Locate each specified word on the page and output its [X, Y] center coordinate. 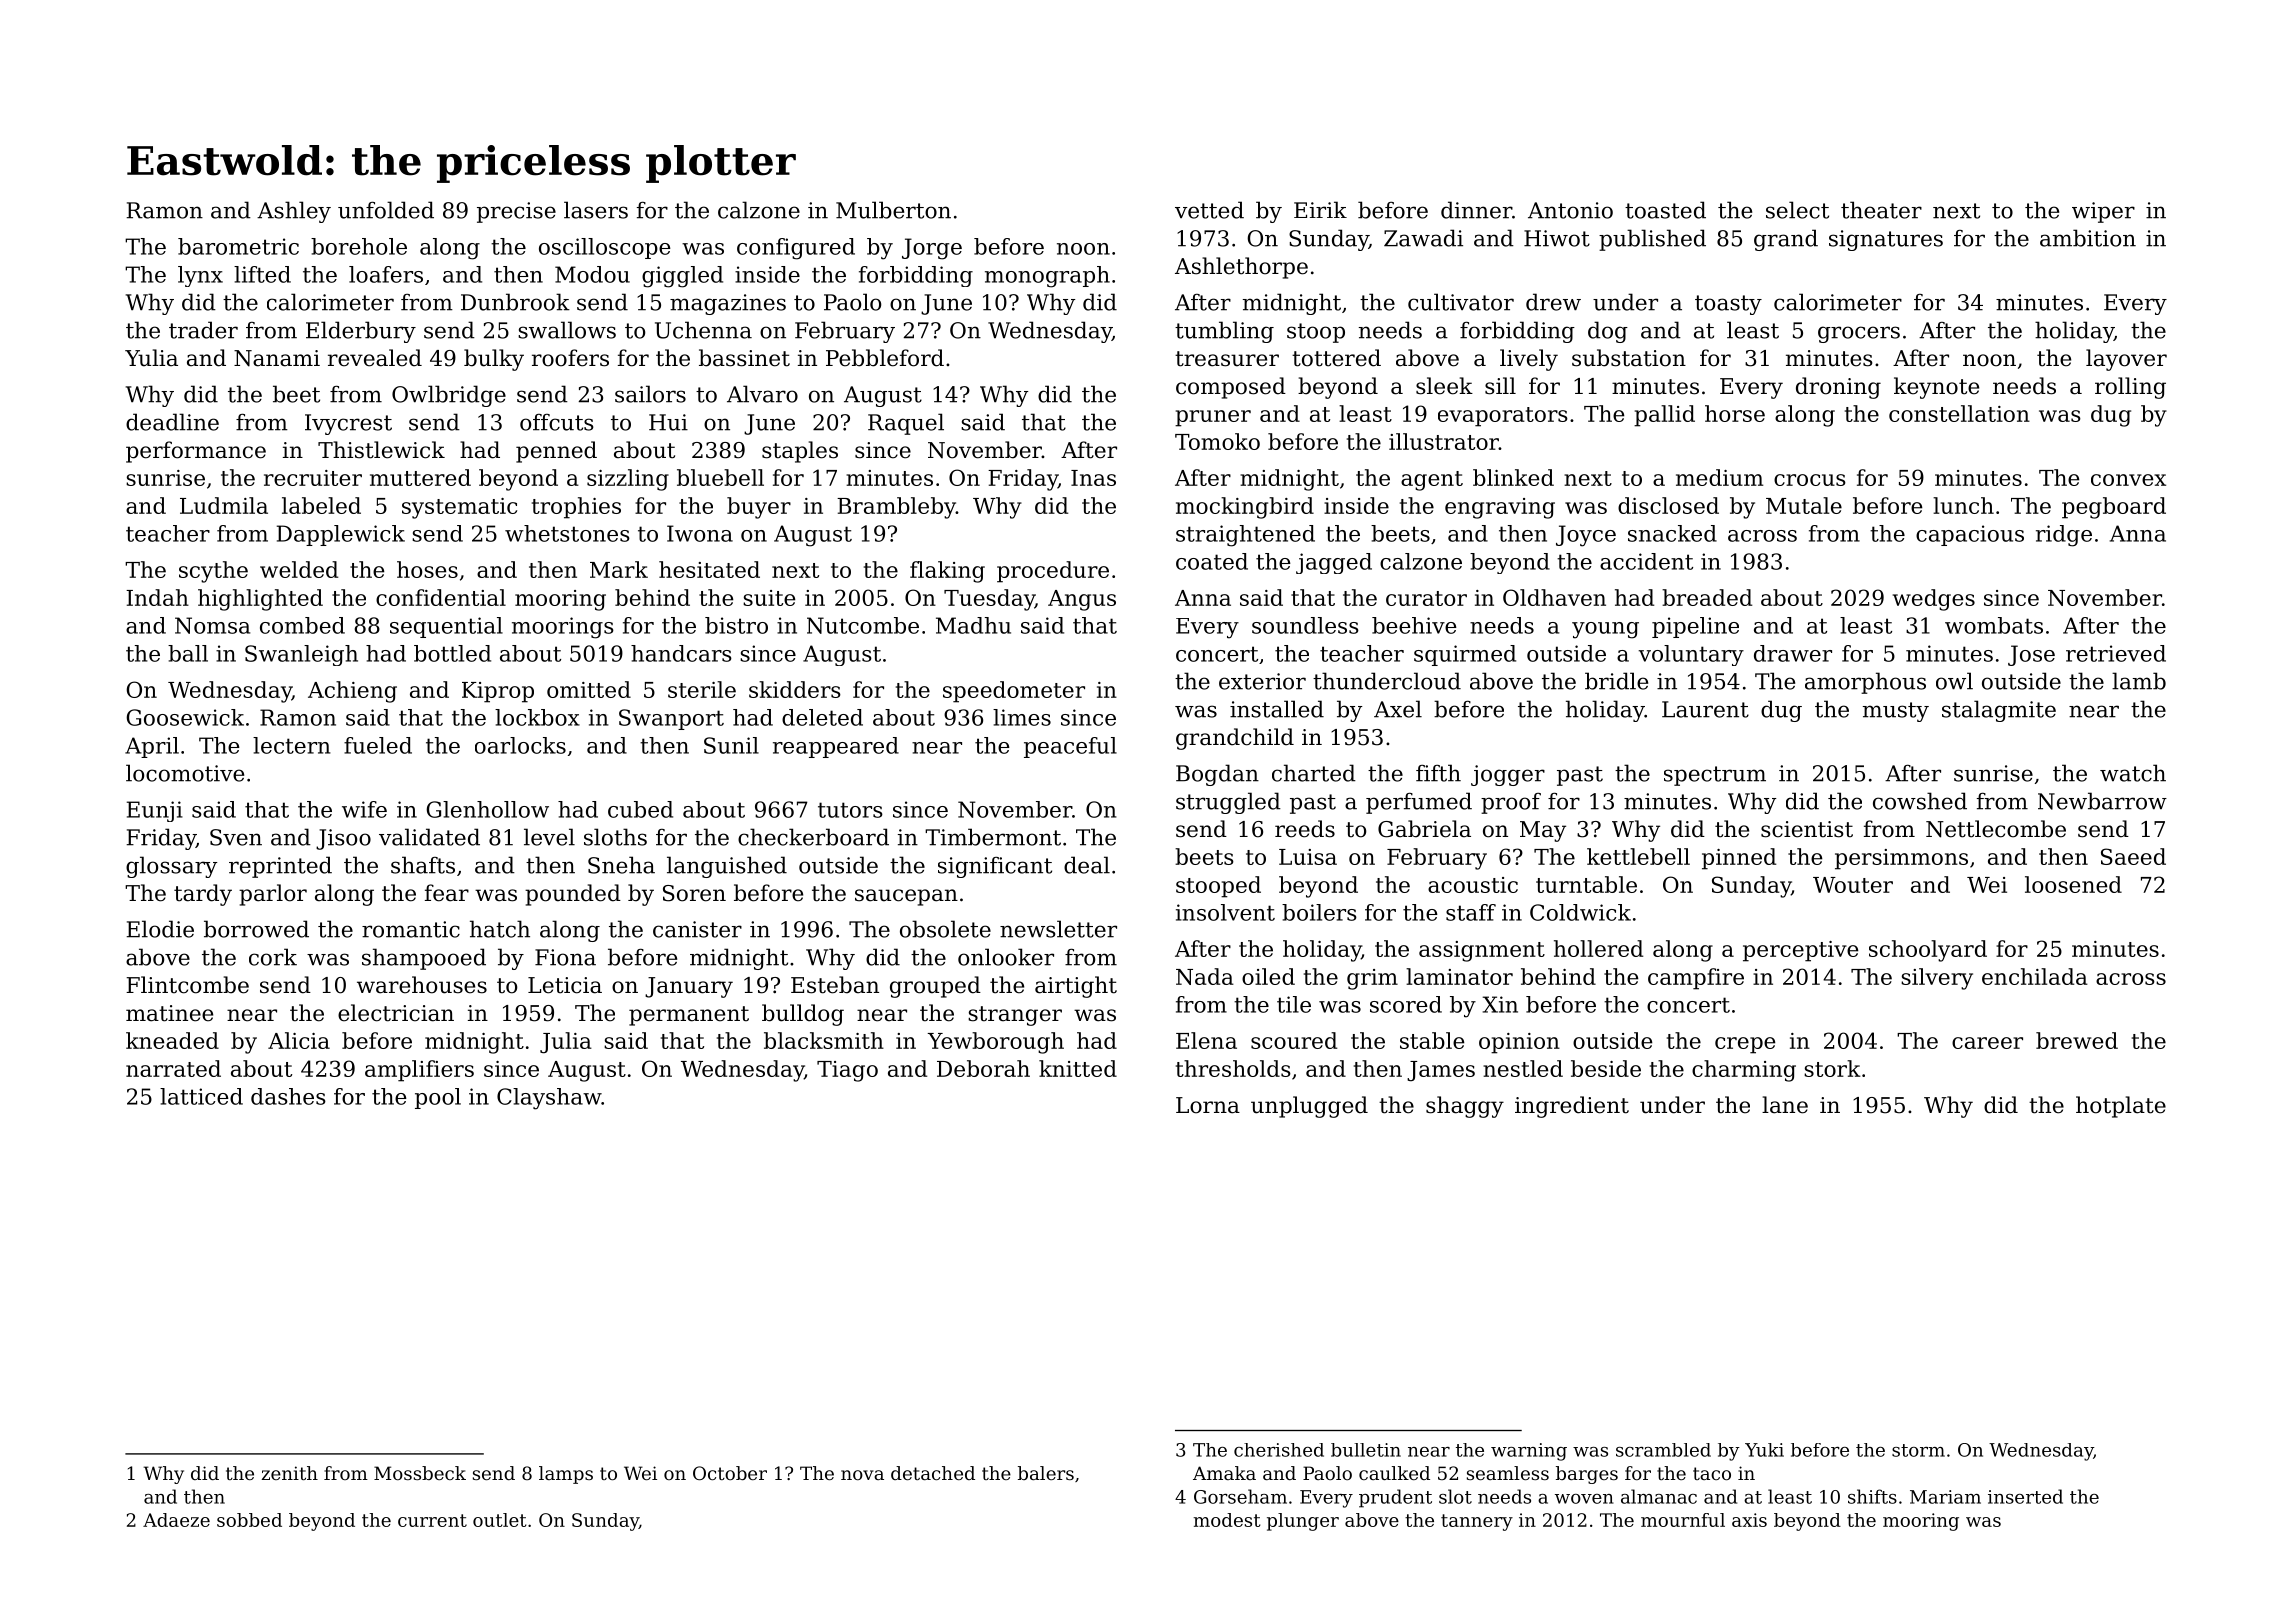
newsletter [1058, 929]
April [152, 747]
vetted [1209, 210]
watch [2133, 773]
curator [1426, 598]
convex [2128, 480]
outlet [499, 1520]
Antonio [1570, 210]
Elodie [160, 929]
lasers [596, 210]
